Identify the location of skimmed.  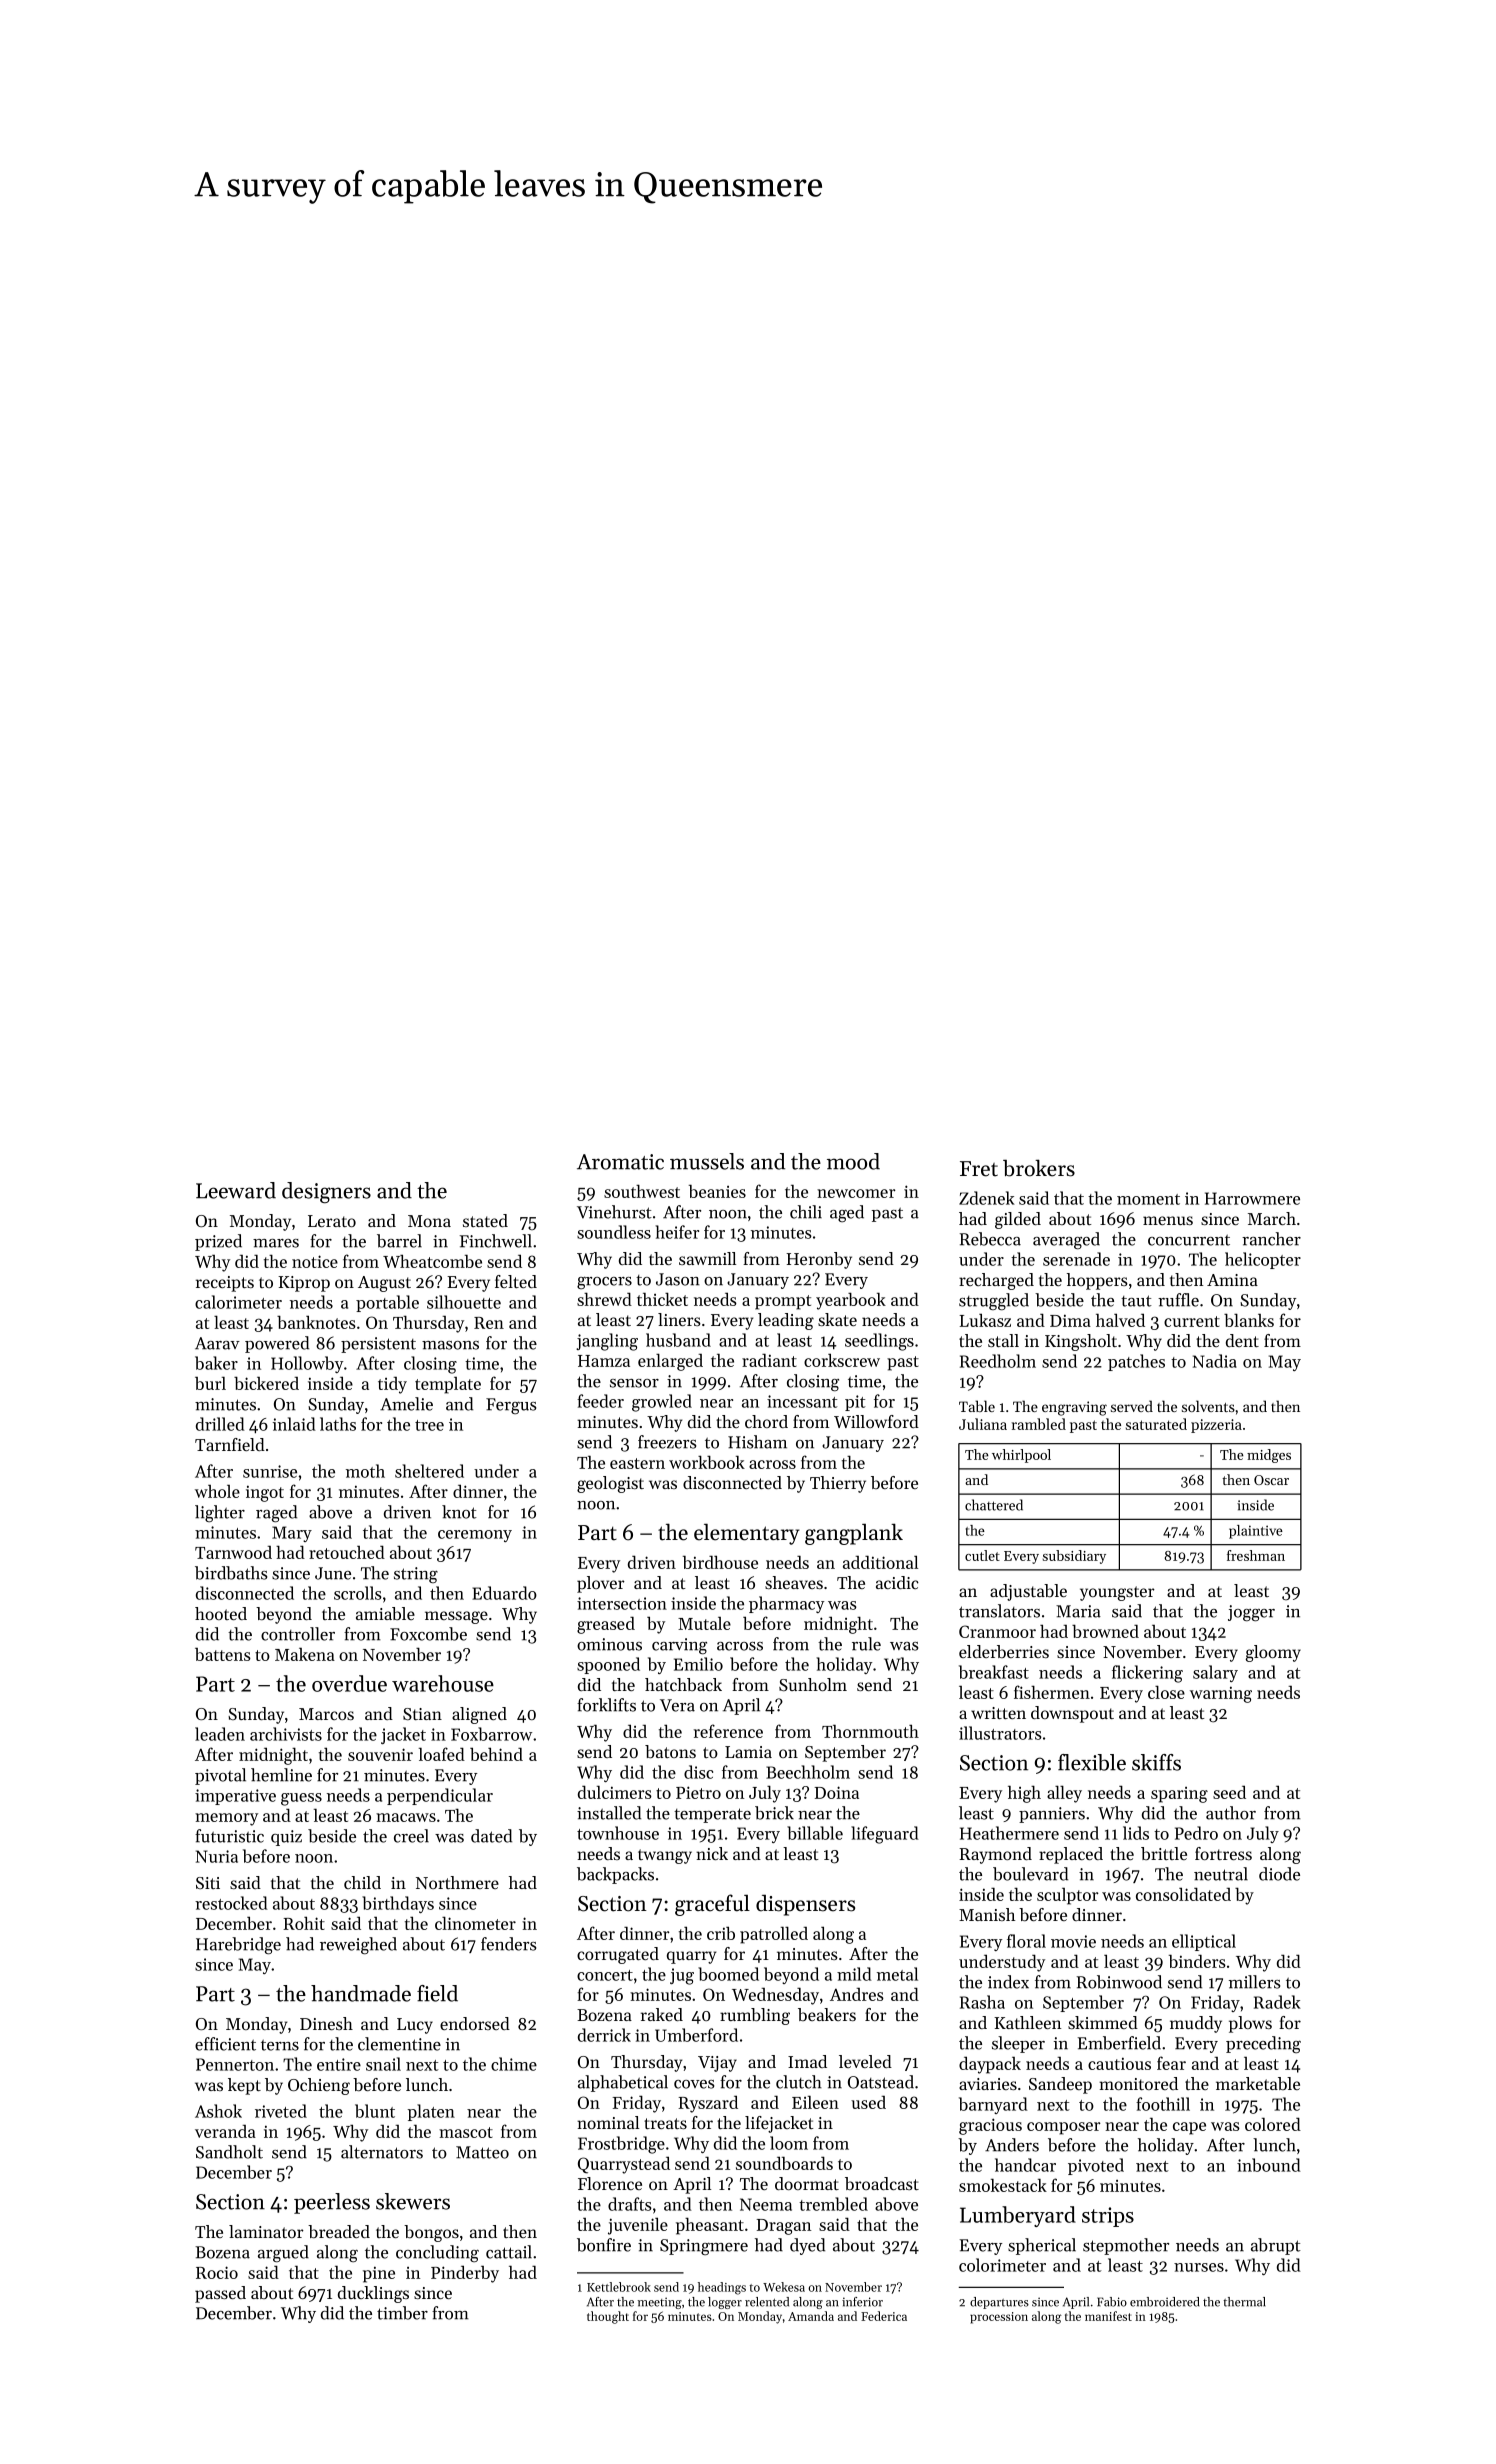
(1103, 2022).
